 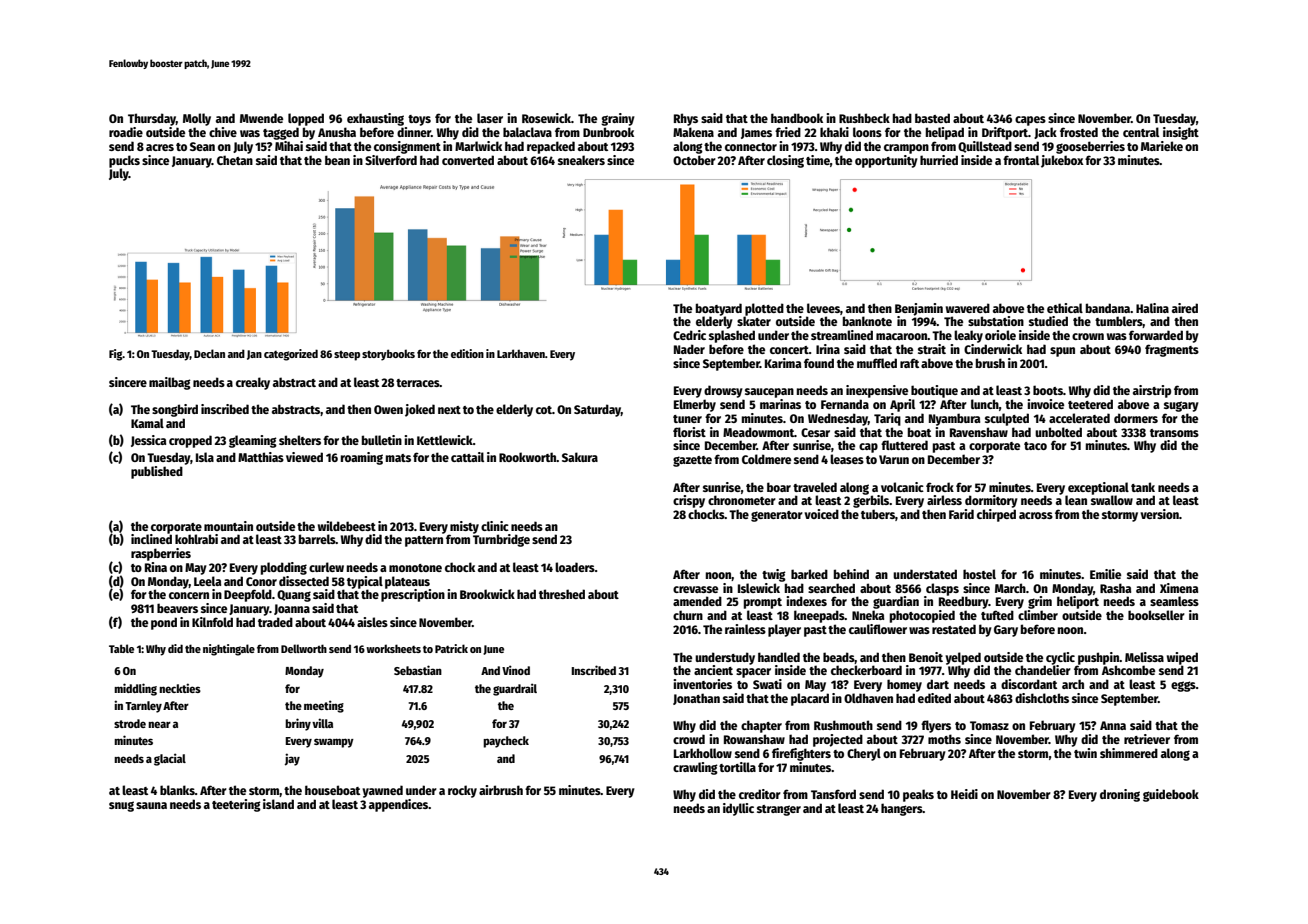 I want to click on Silverford, so click(x=391, y=160).
